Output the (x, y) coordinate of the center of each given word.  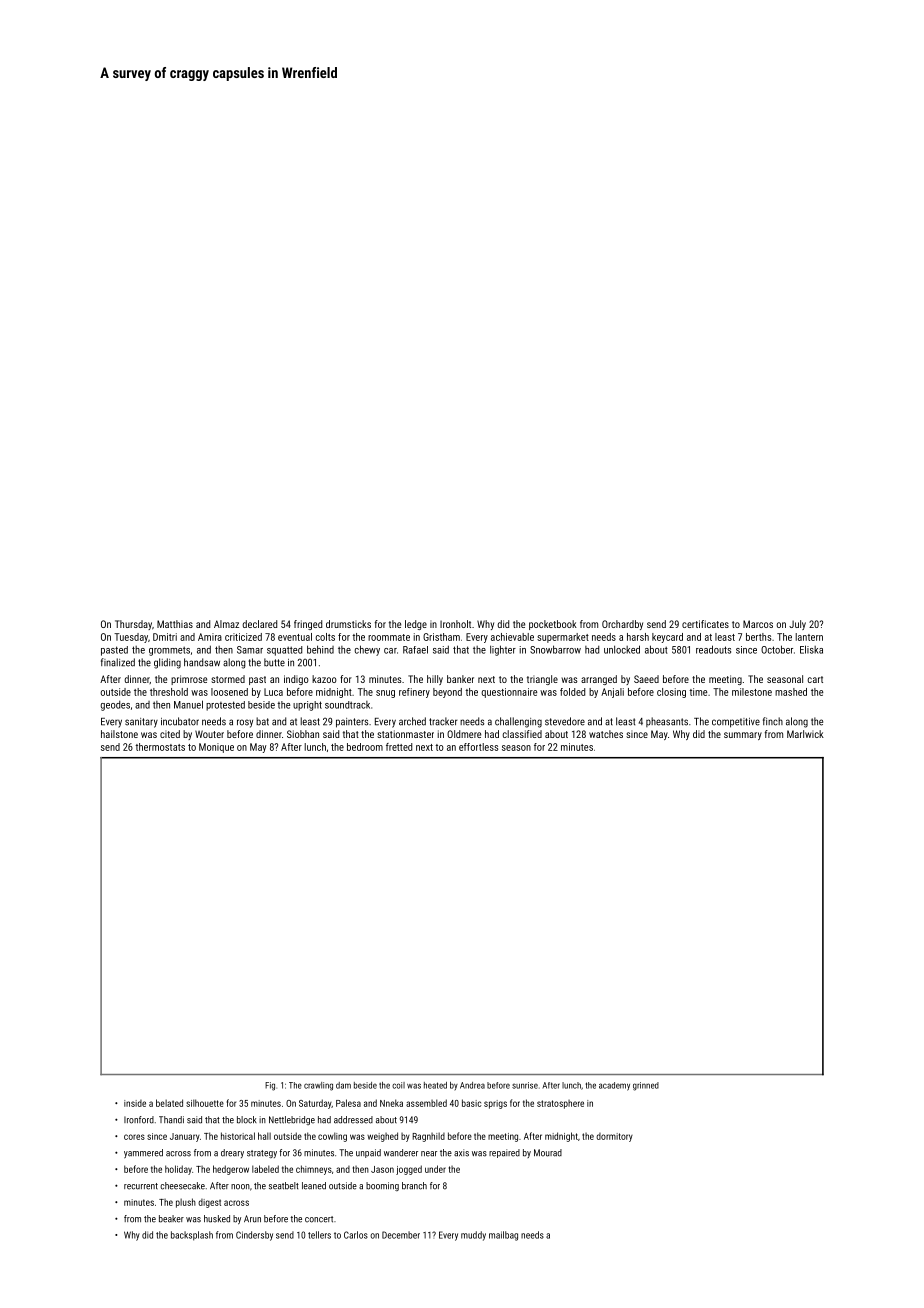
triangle (542, 680)
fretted (399, 747)
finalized (118, 662)
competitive (736, 723)
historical (238, 1136)
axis (461, 1153)
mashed (791, 692)
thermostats (160, 747)
